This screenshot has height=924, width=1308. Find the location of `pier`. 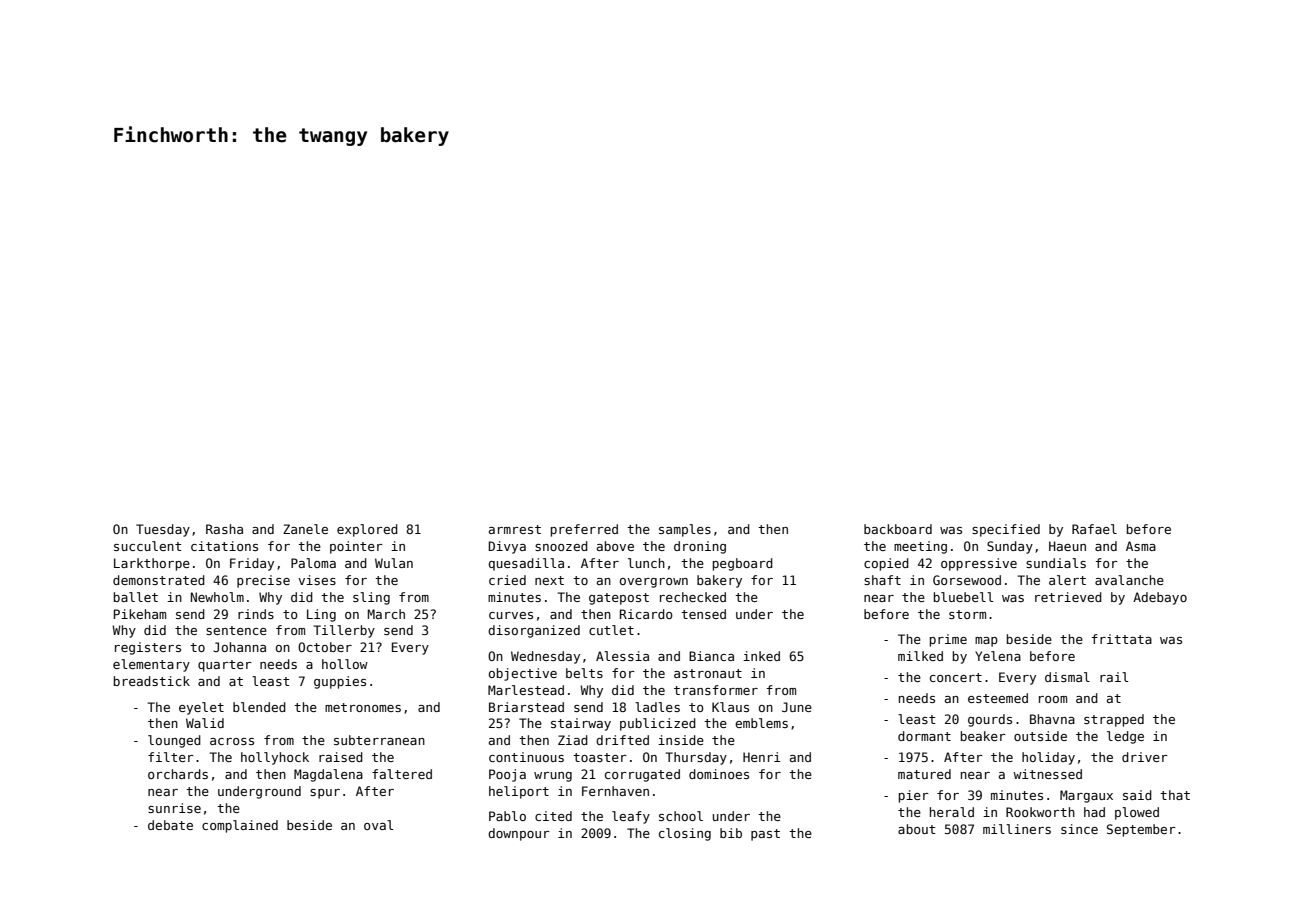

pier is located at coordinates (914, 796).
